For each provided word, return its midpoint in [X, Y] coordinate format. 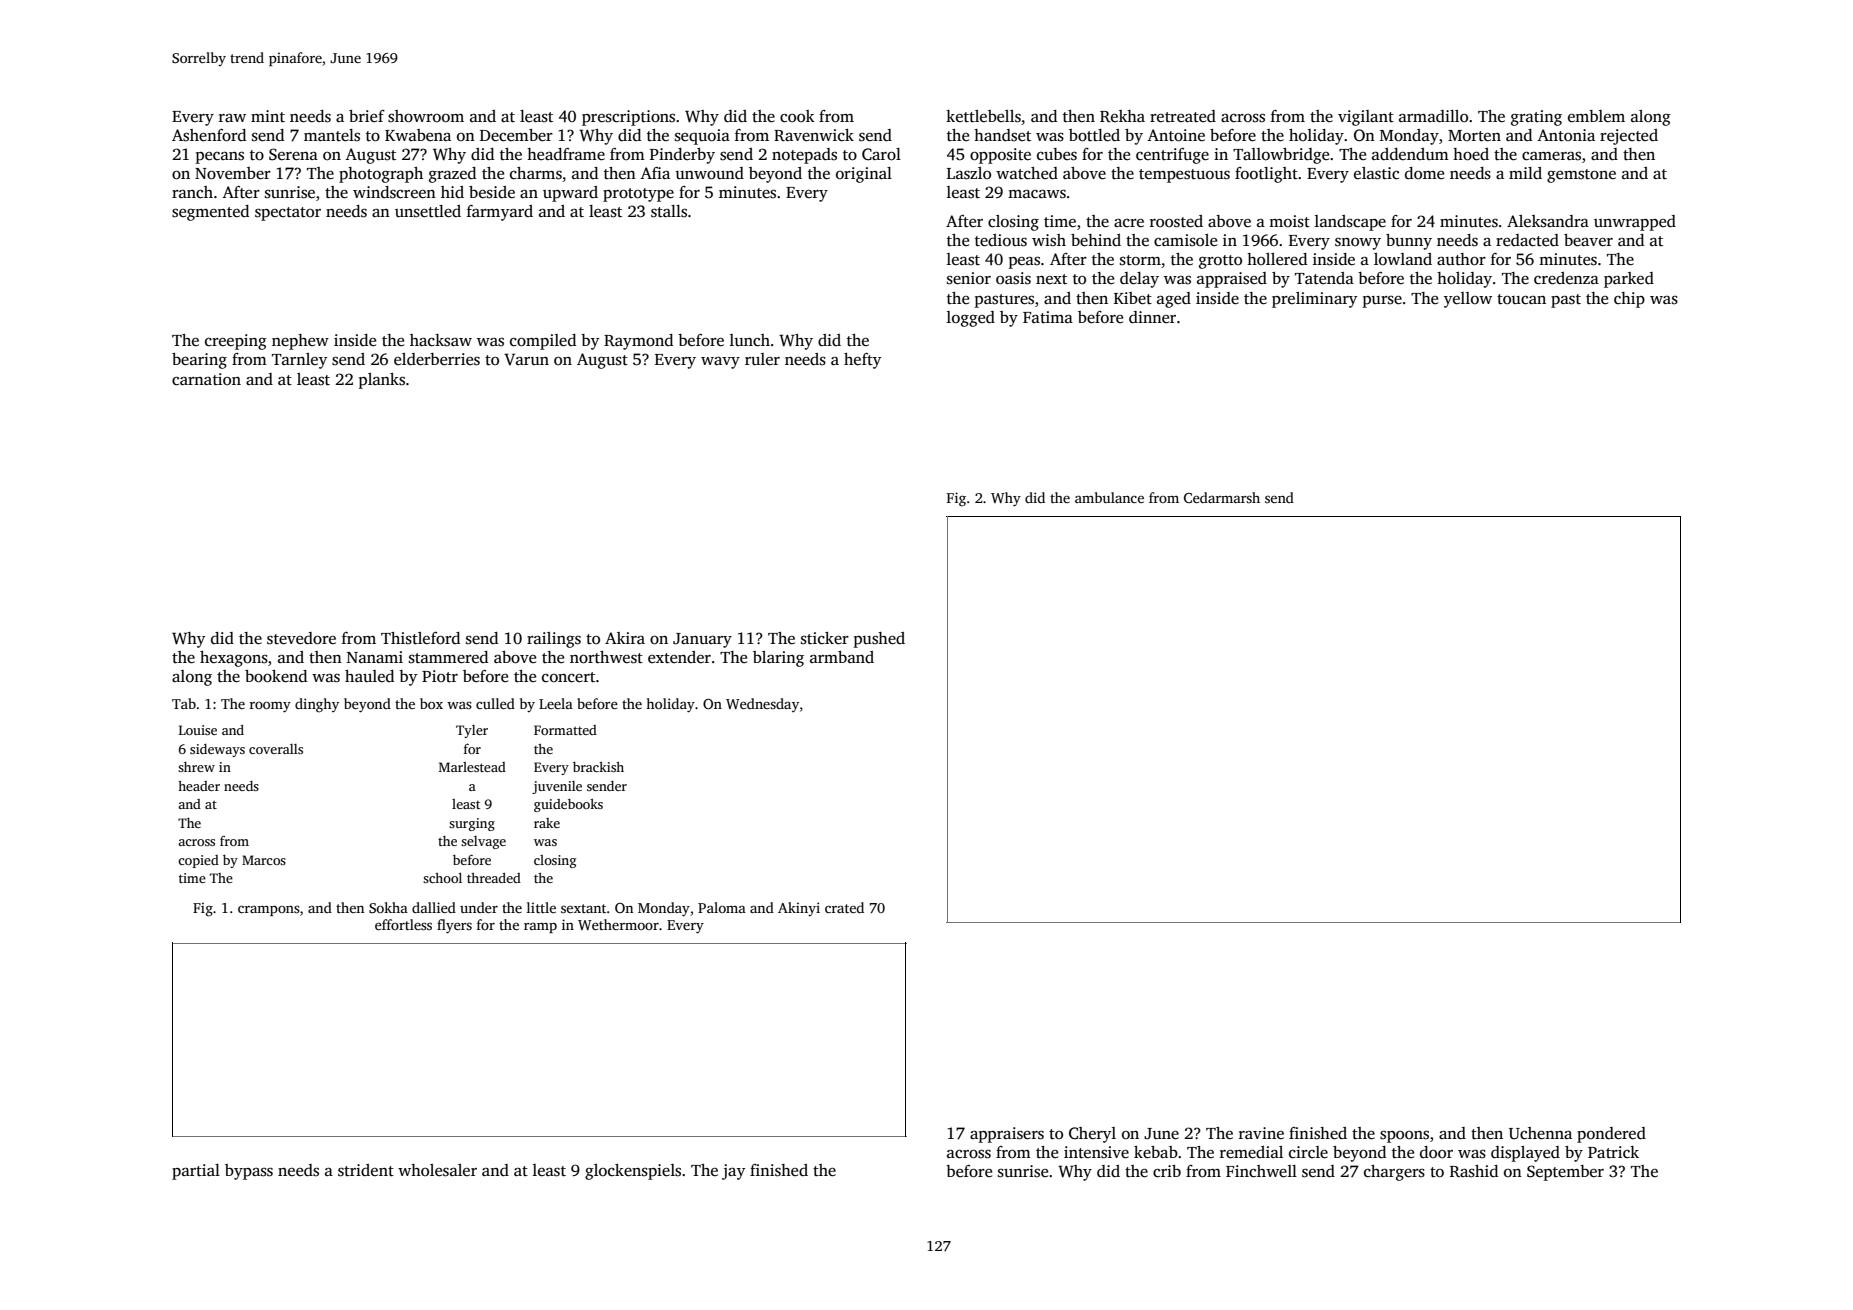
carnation [206, 379]
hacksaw [441, 340]
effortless [403, 924]
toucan [1521, 299]
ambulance [1109, 497]
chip [1629, 300]
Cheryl [1092, 1135]
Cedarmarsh [1222, 497]
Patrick [1613, 1152]
